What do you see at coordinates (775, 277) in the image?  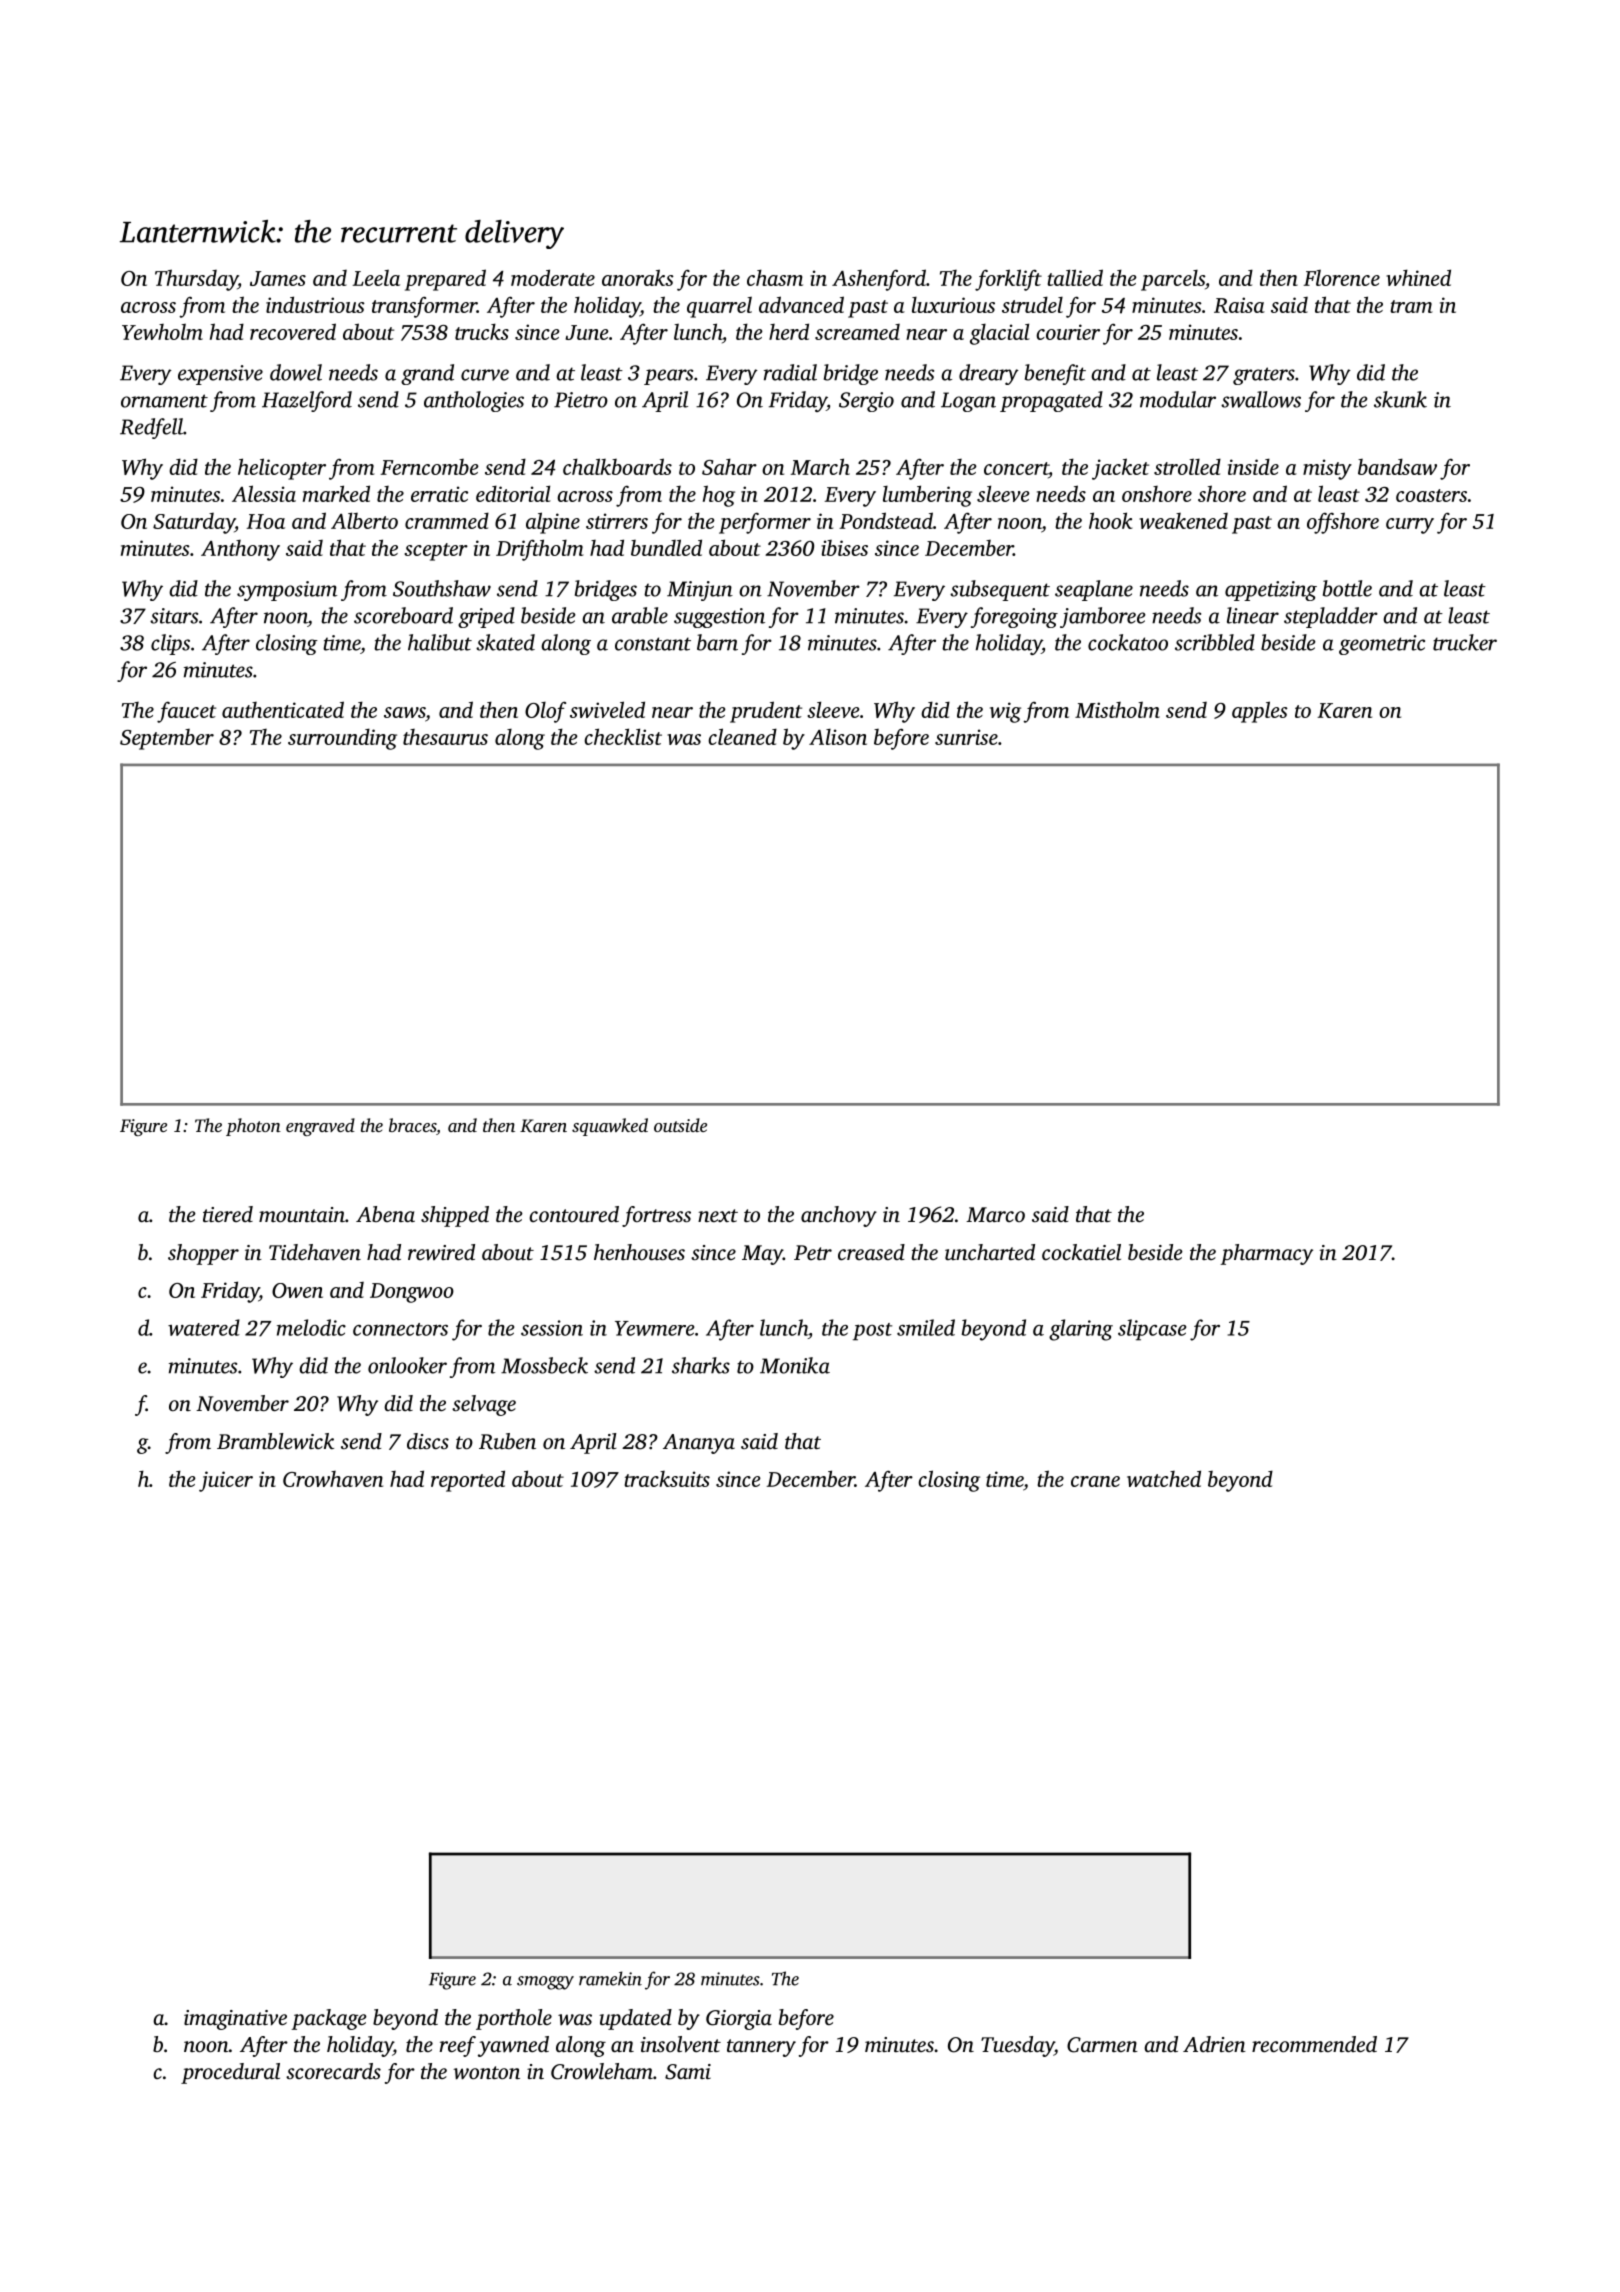 I see `chasm` at bounding box center [775, 277].
